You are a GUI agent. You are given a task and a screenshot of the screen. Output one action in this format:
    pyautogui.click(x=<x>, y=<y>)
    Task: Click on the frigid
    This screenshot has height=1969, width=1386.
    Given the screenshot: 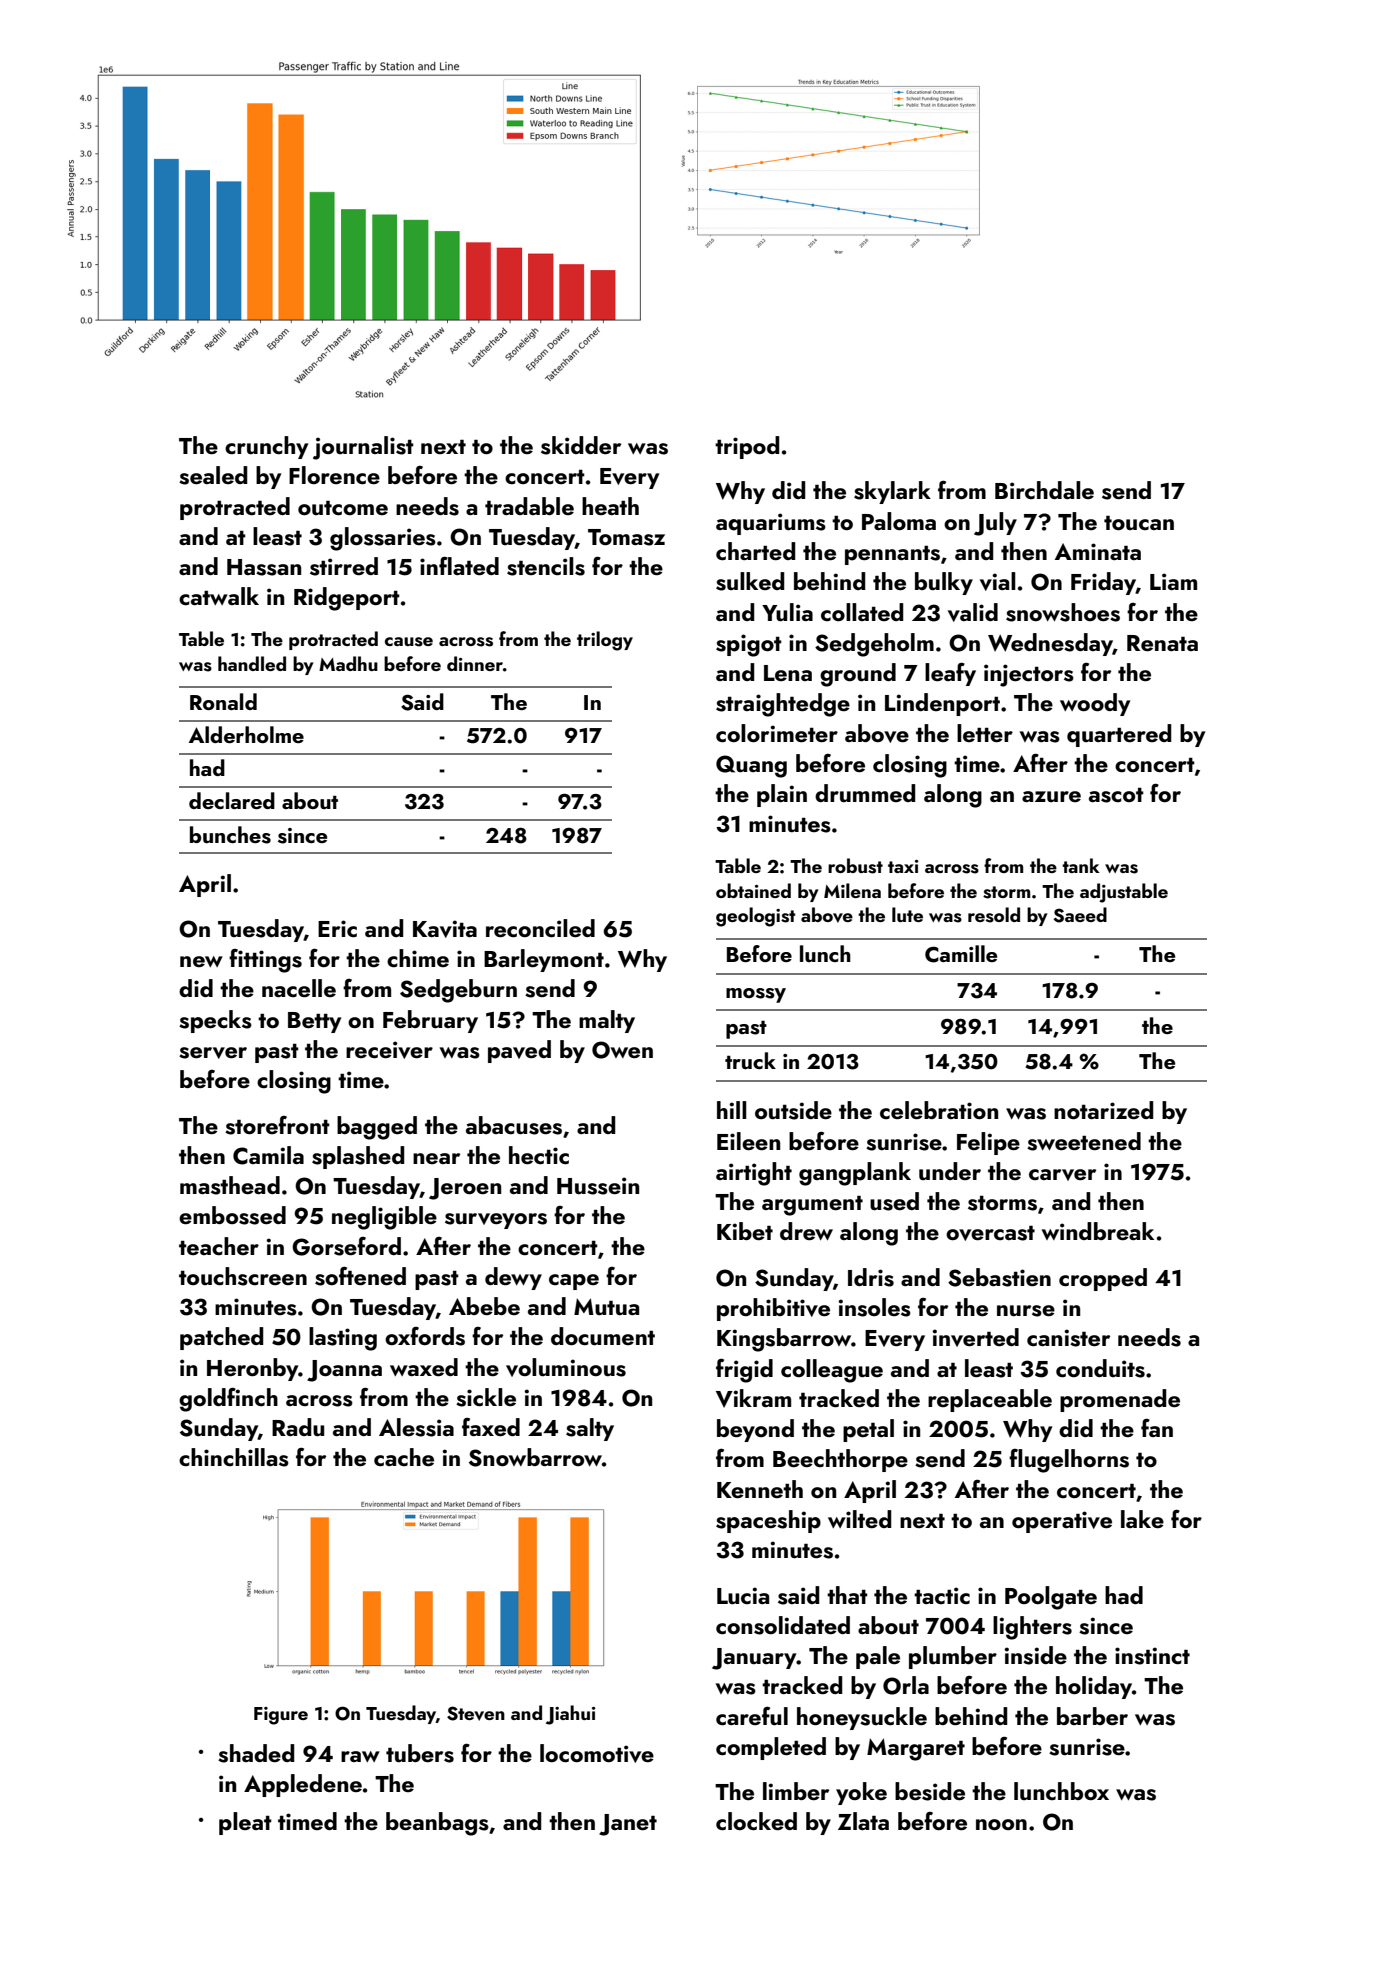 What is the action you would take?
    pyautogui.click(x=744, y=1371)
